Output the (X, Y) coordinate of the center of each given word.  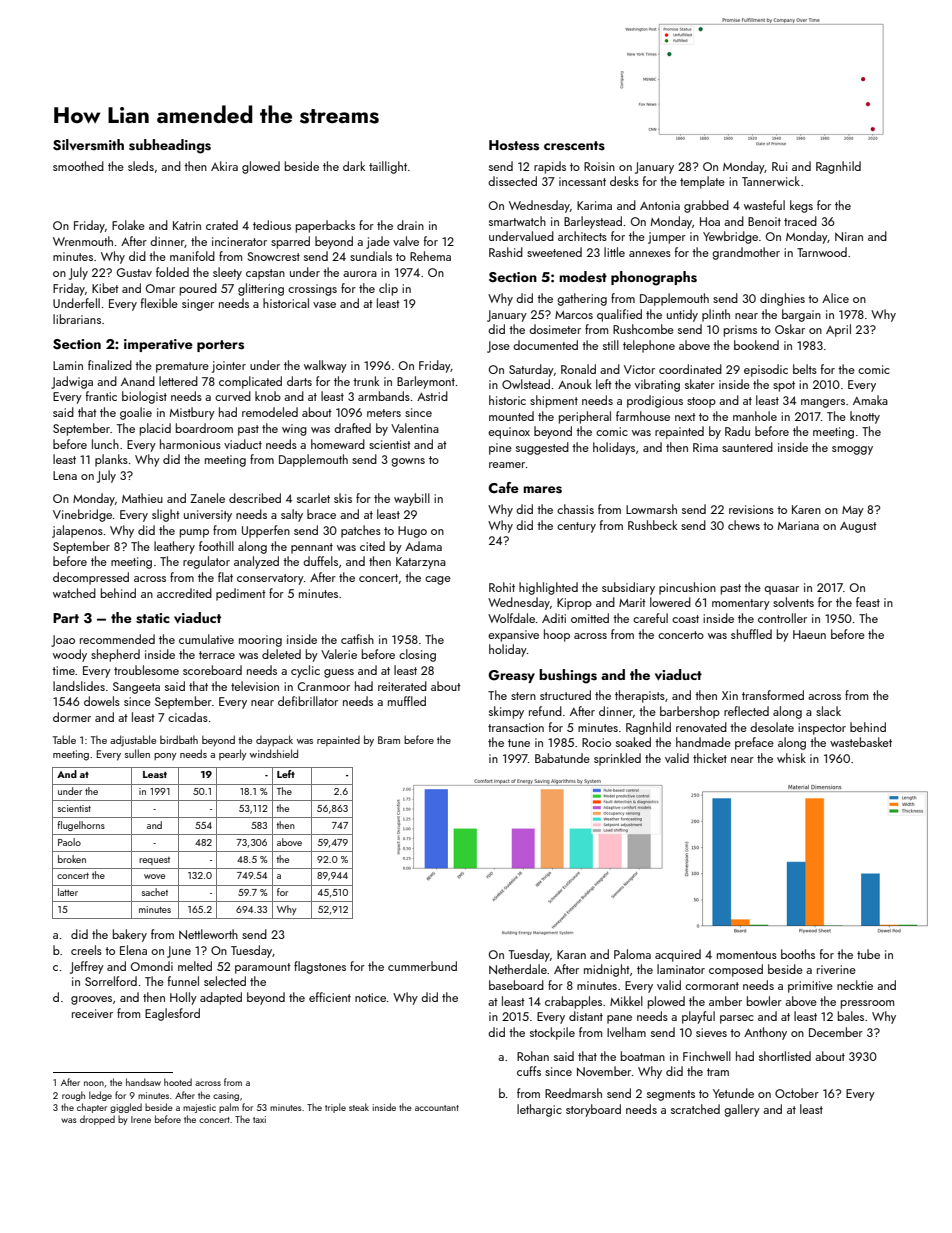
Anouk (575, 384)
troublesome (146, 670)
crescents (574, 146)
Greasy (511, 676)
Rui (779, 166)
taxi (259, 1119)
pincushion (687, 588)
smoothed (78, 166)
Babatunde (562, 758)
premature (182, 367)
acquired (678, 955)
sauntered (747, 447)
